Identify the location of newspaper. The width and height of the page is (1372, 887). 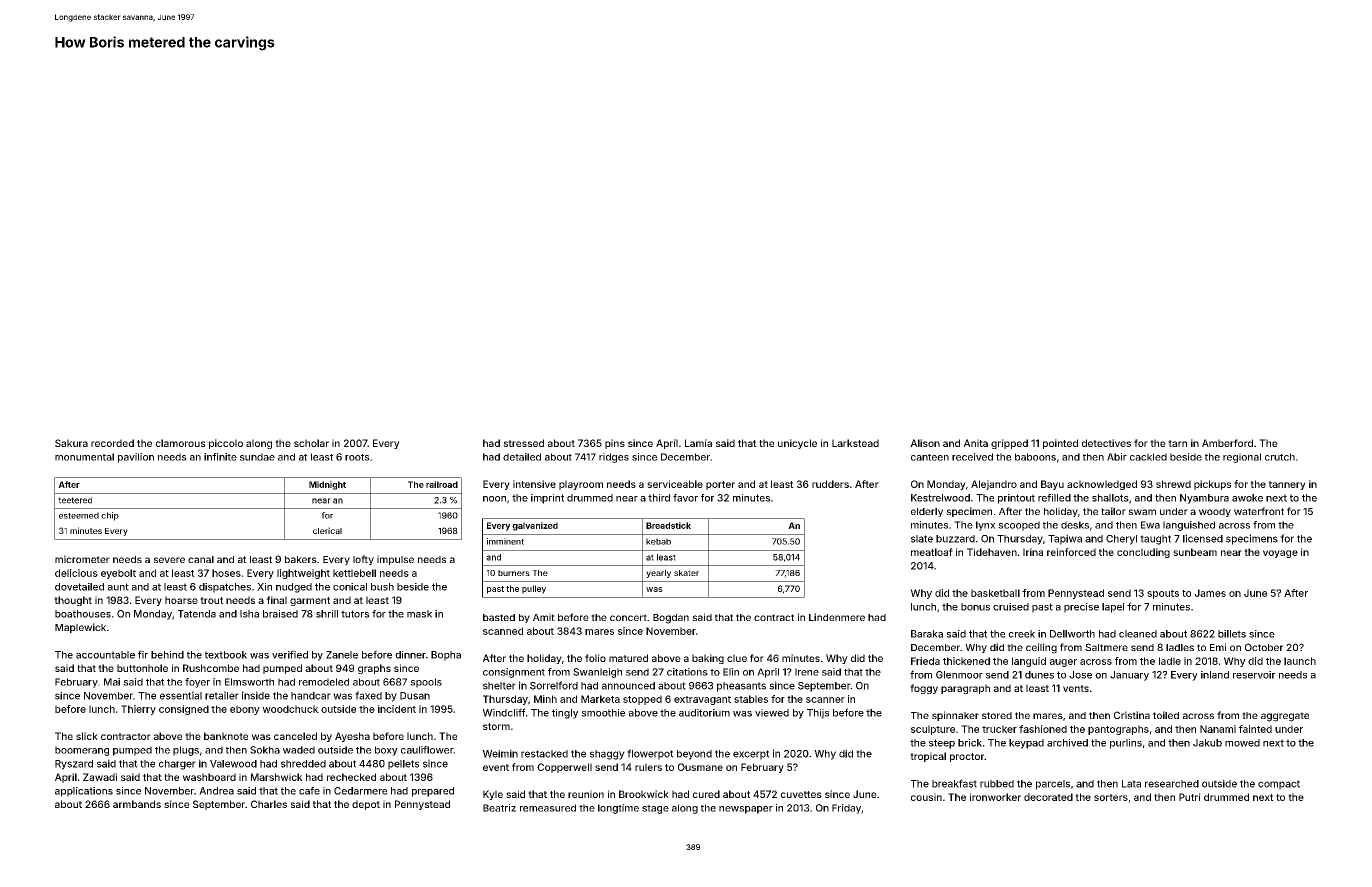
(746, 810).
